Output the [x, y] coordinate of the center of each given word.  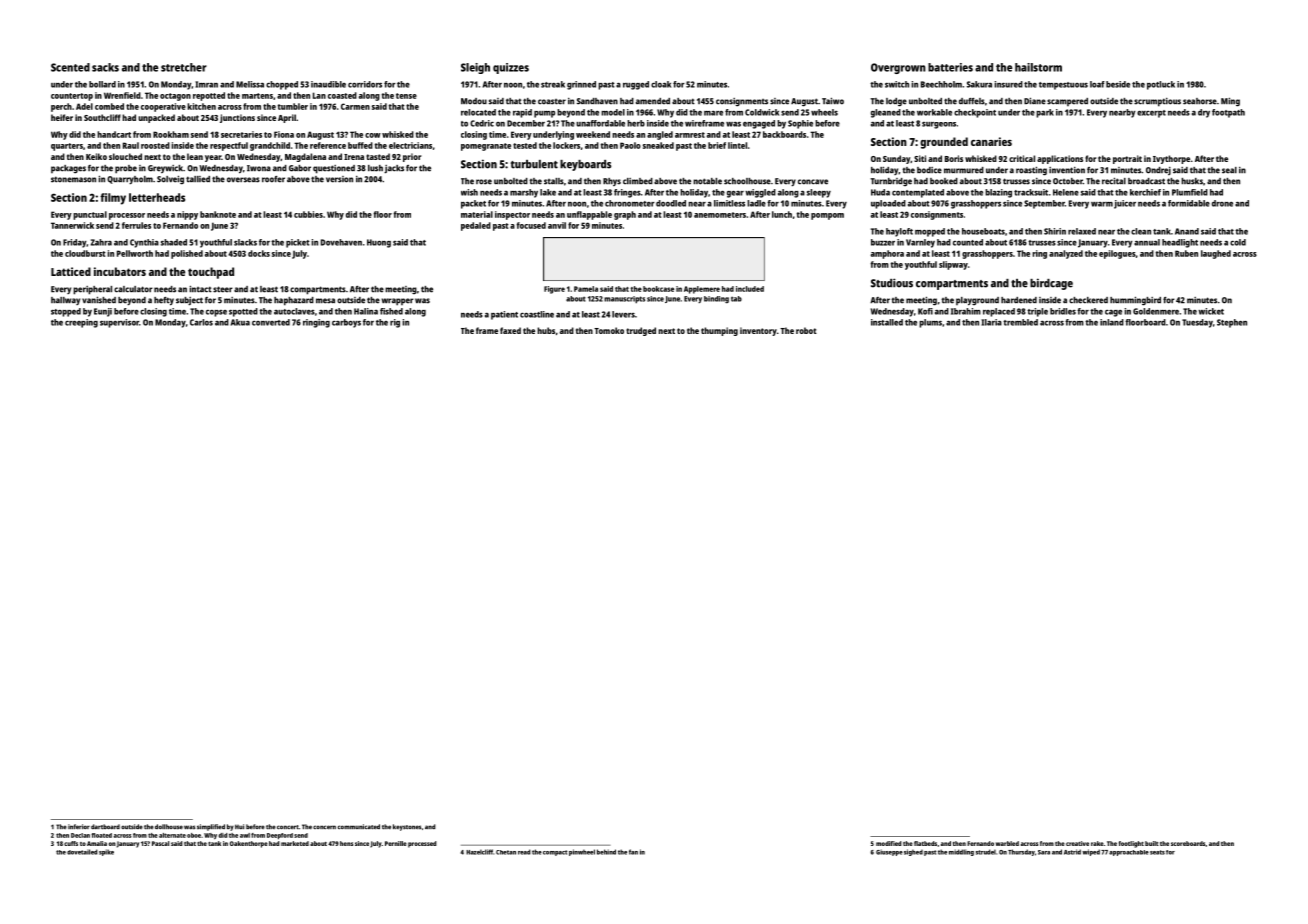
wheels [824, 112]
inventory [758, 331]
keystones [407, 827]
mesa [325, 301]
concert [288, 827]
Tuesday [1197, 323]
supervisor [119, 323]
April [287, 118]
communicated [359, 827]
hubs [546, 330]
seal [1229, 170]
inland [1112, 322]
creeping [81, 323]
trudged [641, 331]
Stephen [1232, 323]
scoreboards [1188, 843]
